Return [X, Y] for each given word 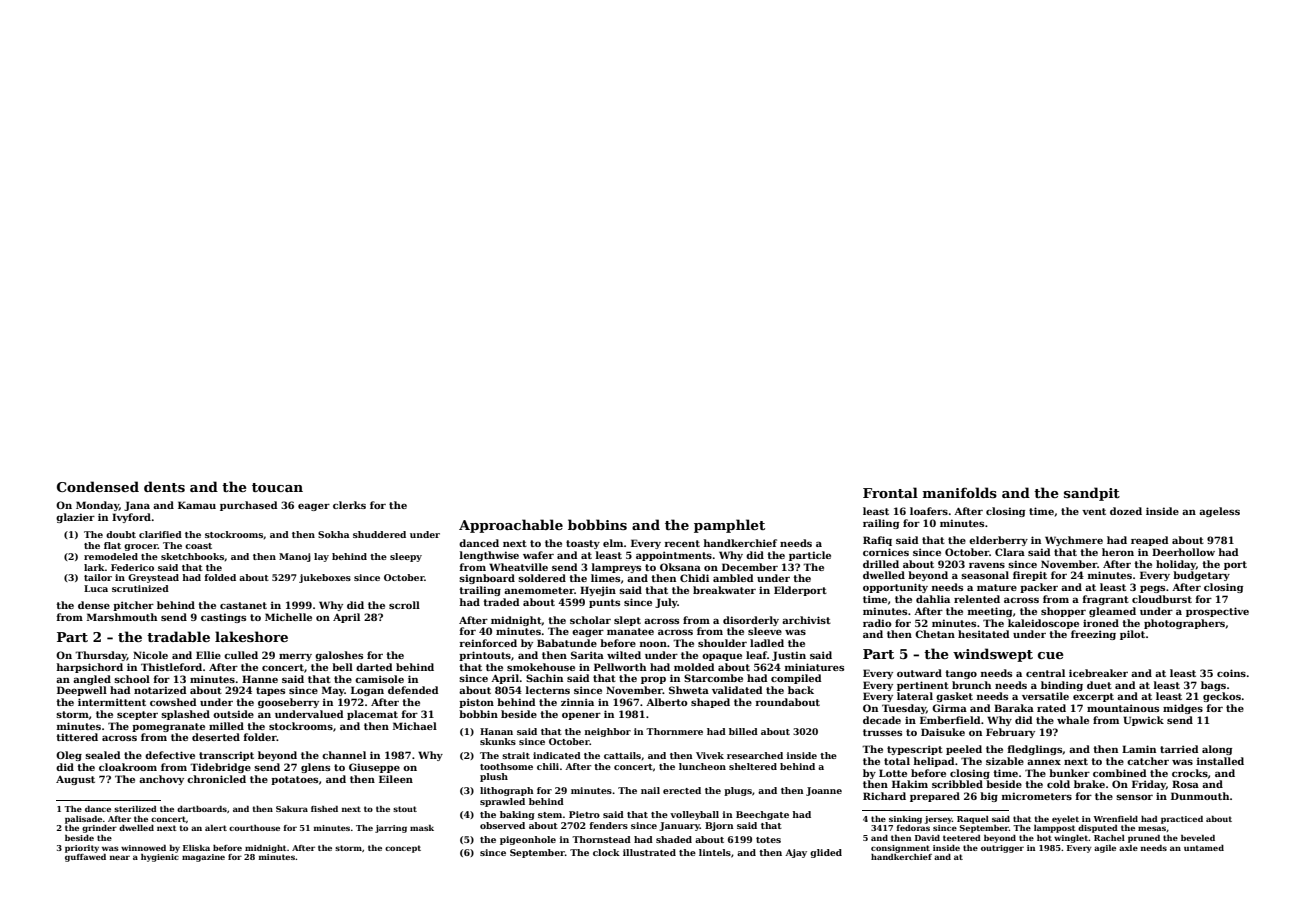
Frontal [890, 492]
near [119, 857]
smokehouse [541, 667]
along [1217, 750]
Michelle [288, 617]
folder [260, 737]
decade [882, 720]
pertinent [923, 686]
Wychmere [1074, 541]
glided [826, 853]
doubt [121, 534]
